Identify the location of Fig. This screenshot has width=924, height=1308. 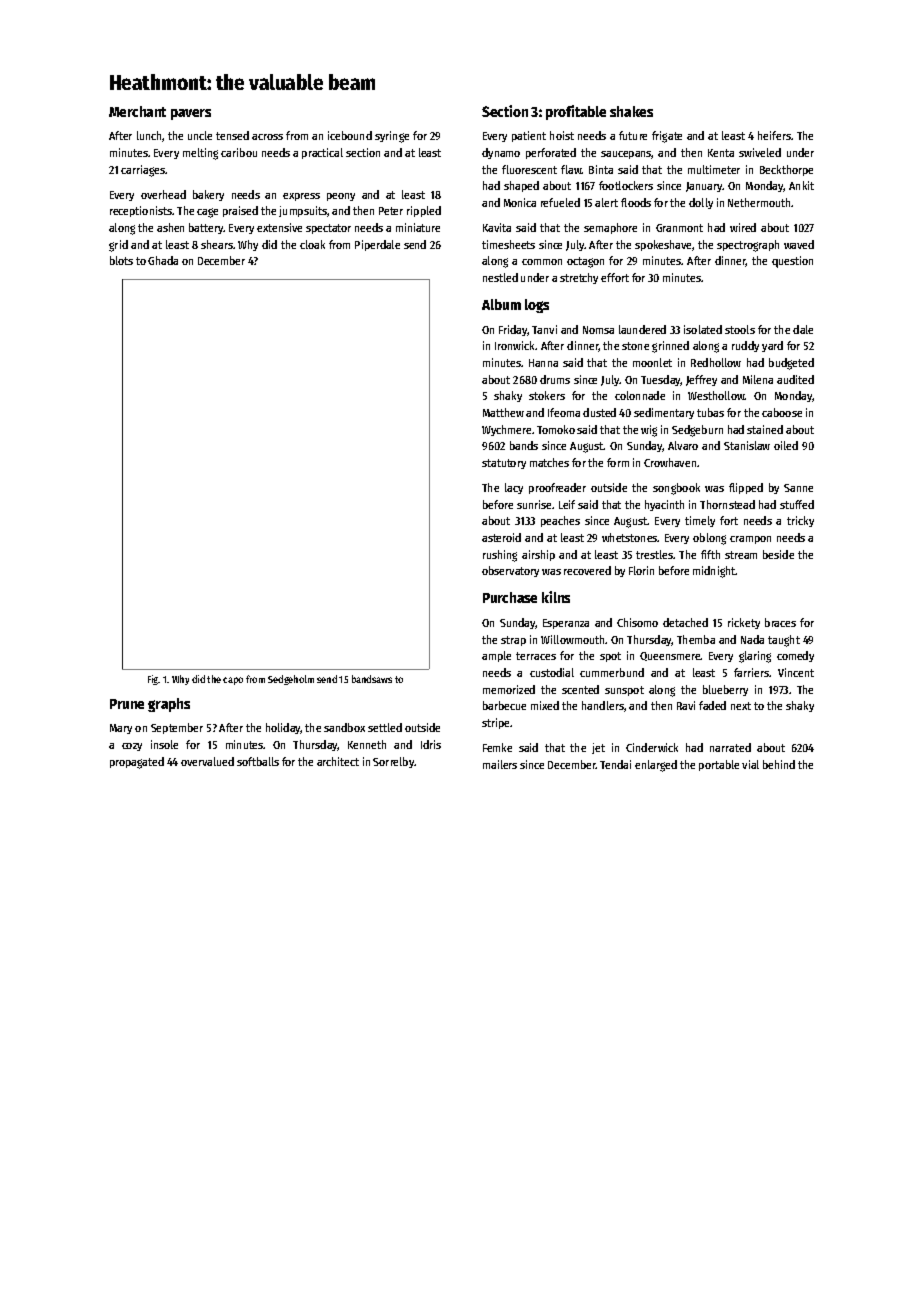
(153, 680).
